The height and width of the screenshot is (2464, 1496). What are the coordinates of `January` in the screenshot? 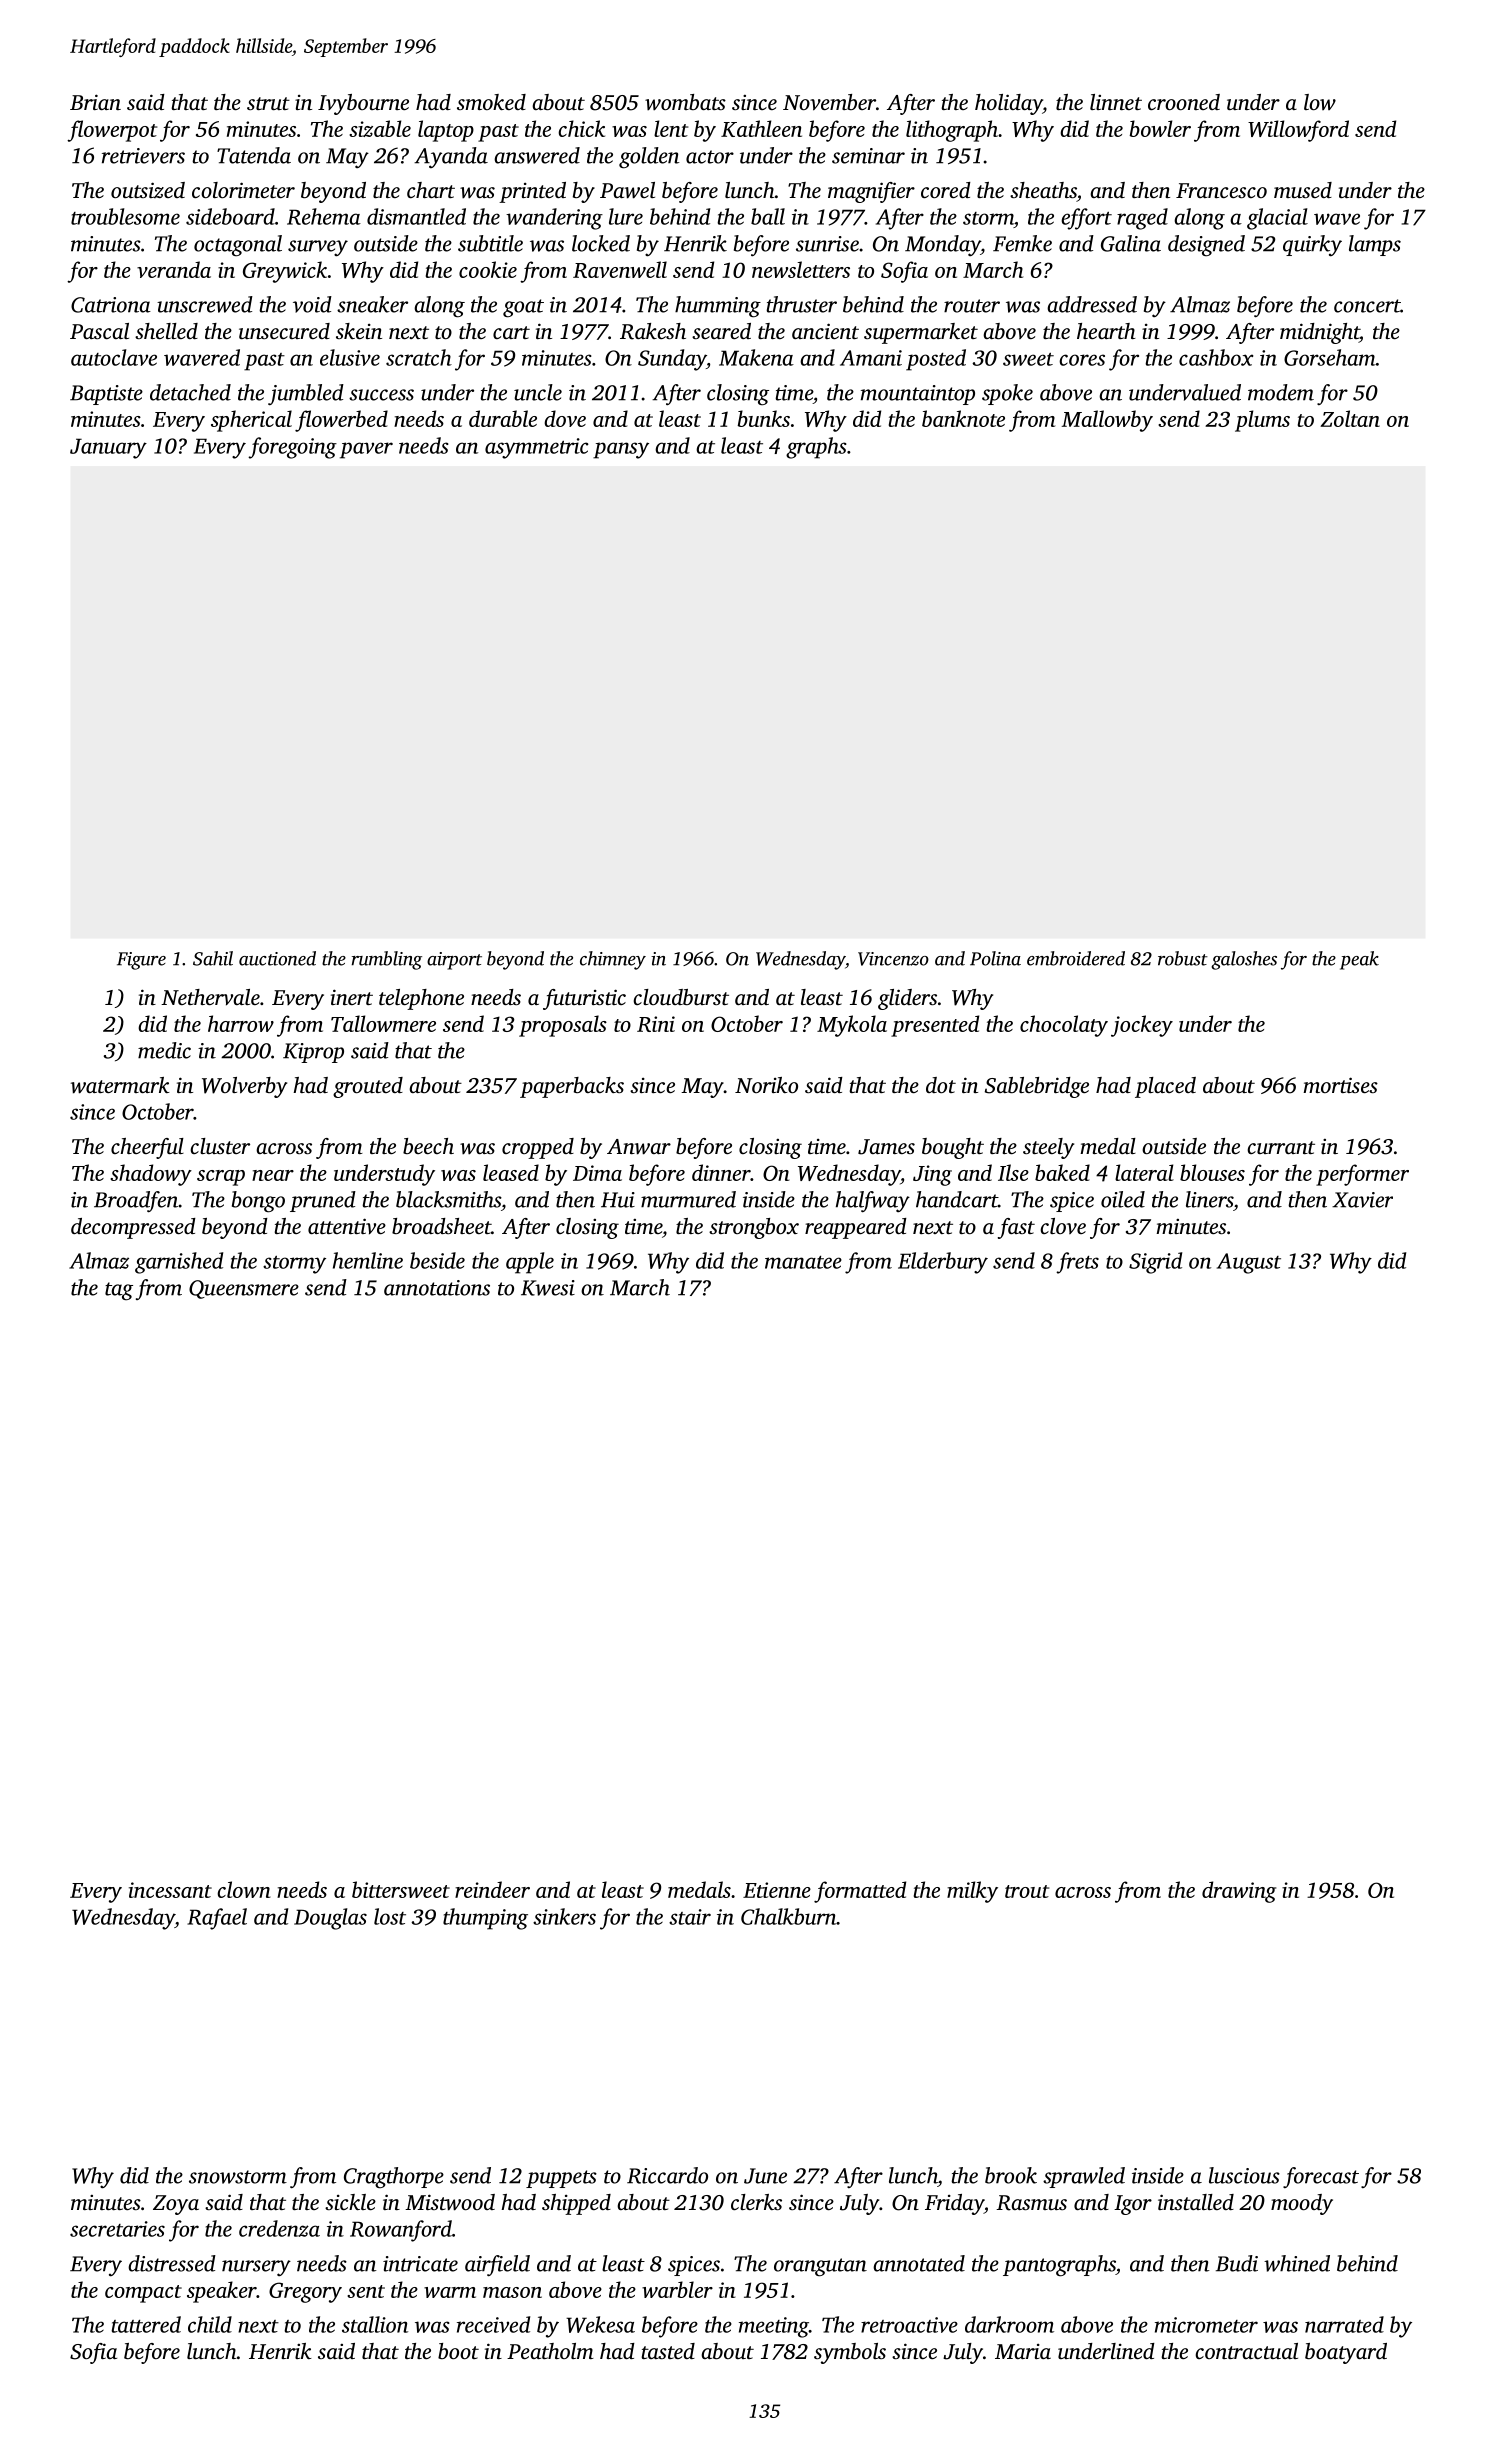 It's located at (108, 448).
